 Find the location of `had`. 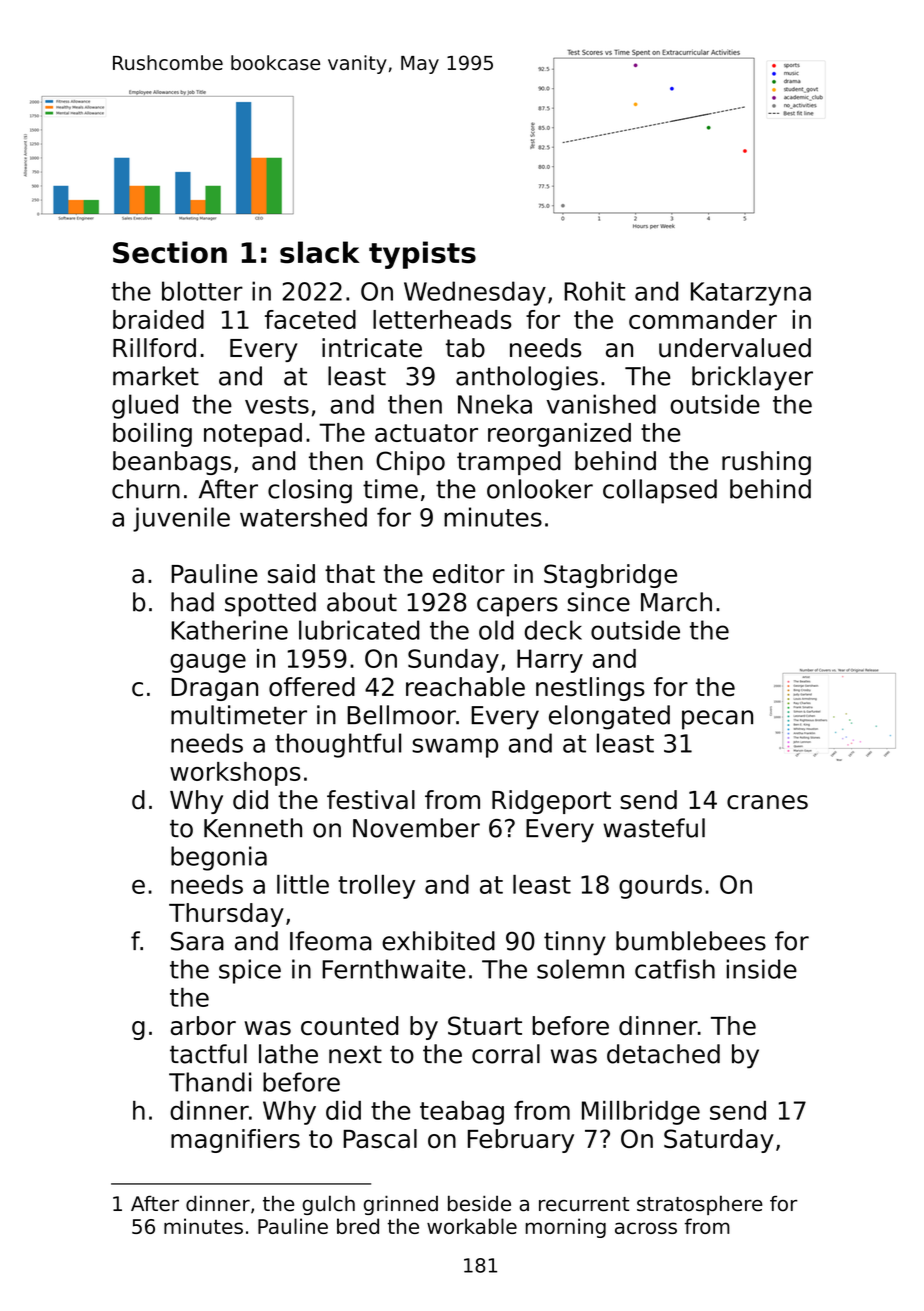

had is located at coordinates (192, 602).
